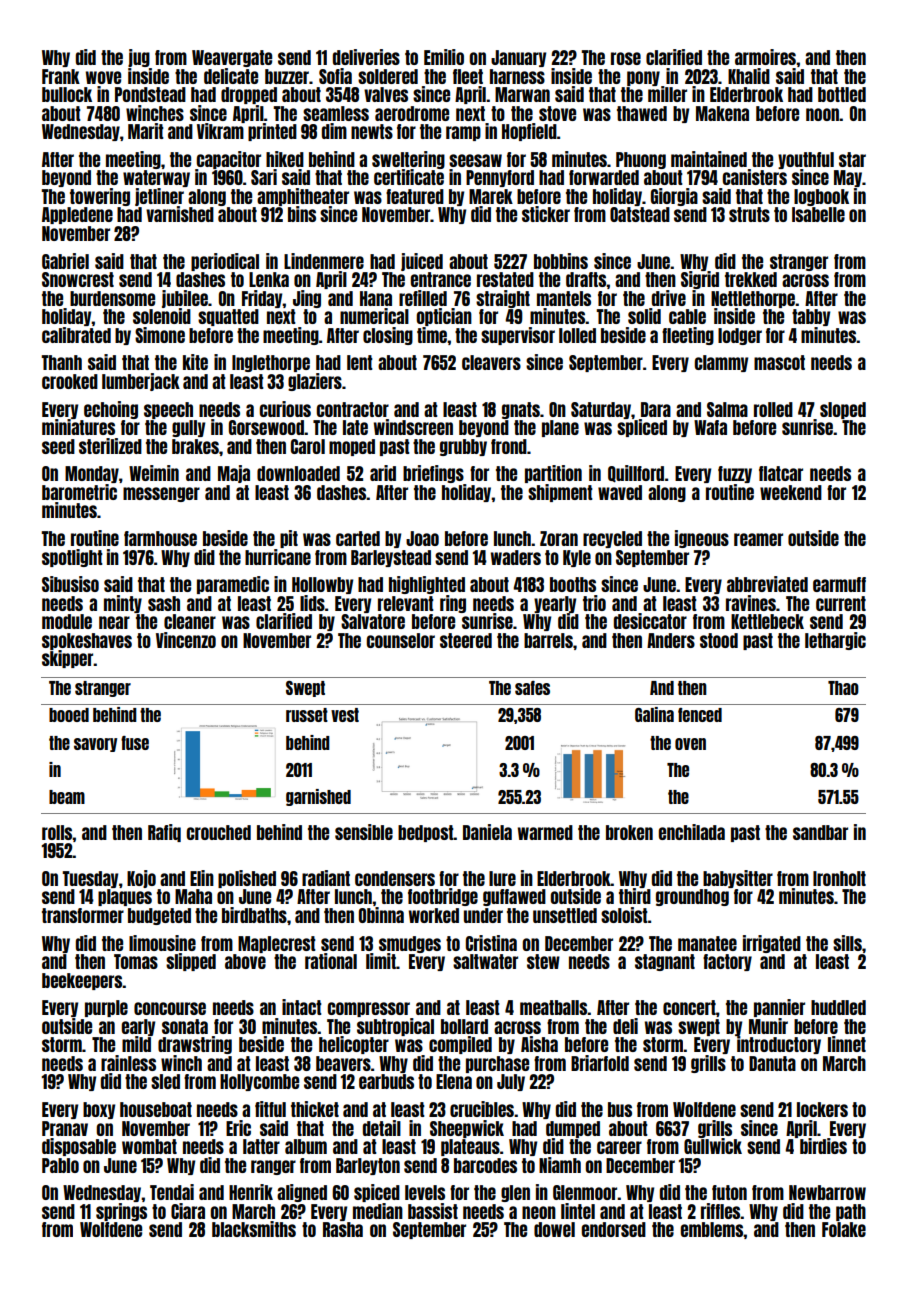 The image size is (908, 1316). I want to click on Pondstead, so click(150, 94).
